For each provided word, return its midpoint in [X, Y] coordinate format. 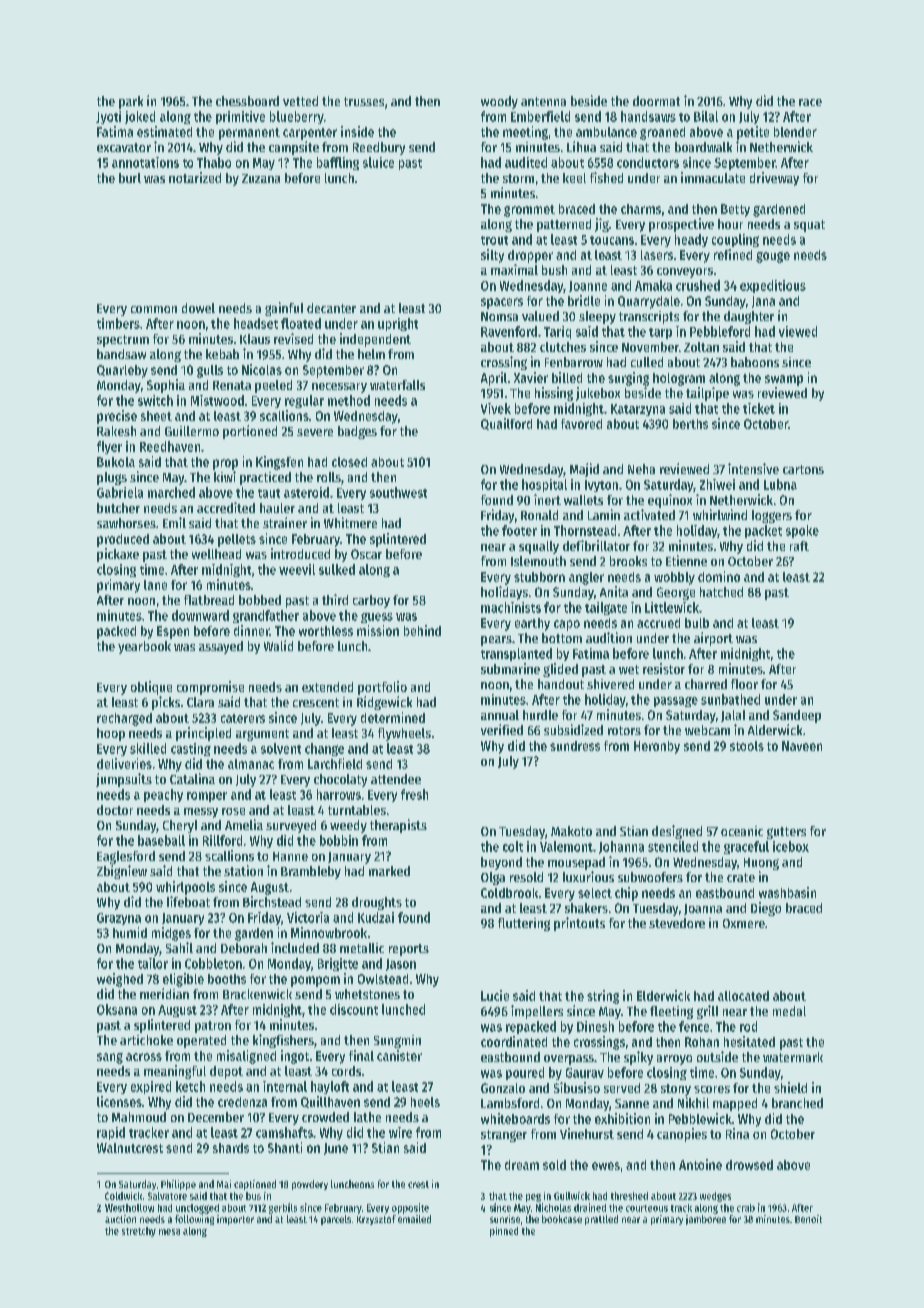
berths [690, 424]
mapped [735, 1104]
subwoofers [650, 877]
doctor [115, 810]
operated [201, 1041]
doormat [656, 101]
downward [200, 615]
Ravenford [509, 331]
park [131, 102]
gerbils [283, 1208]
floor [744, 684]
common [154, 309]
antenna [543, 101]
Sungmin [397, 1041]
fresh [414, 794]
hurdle [540, 715]
